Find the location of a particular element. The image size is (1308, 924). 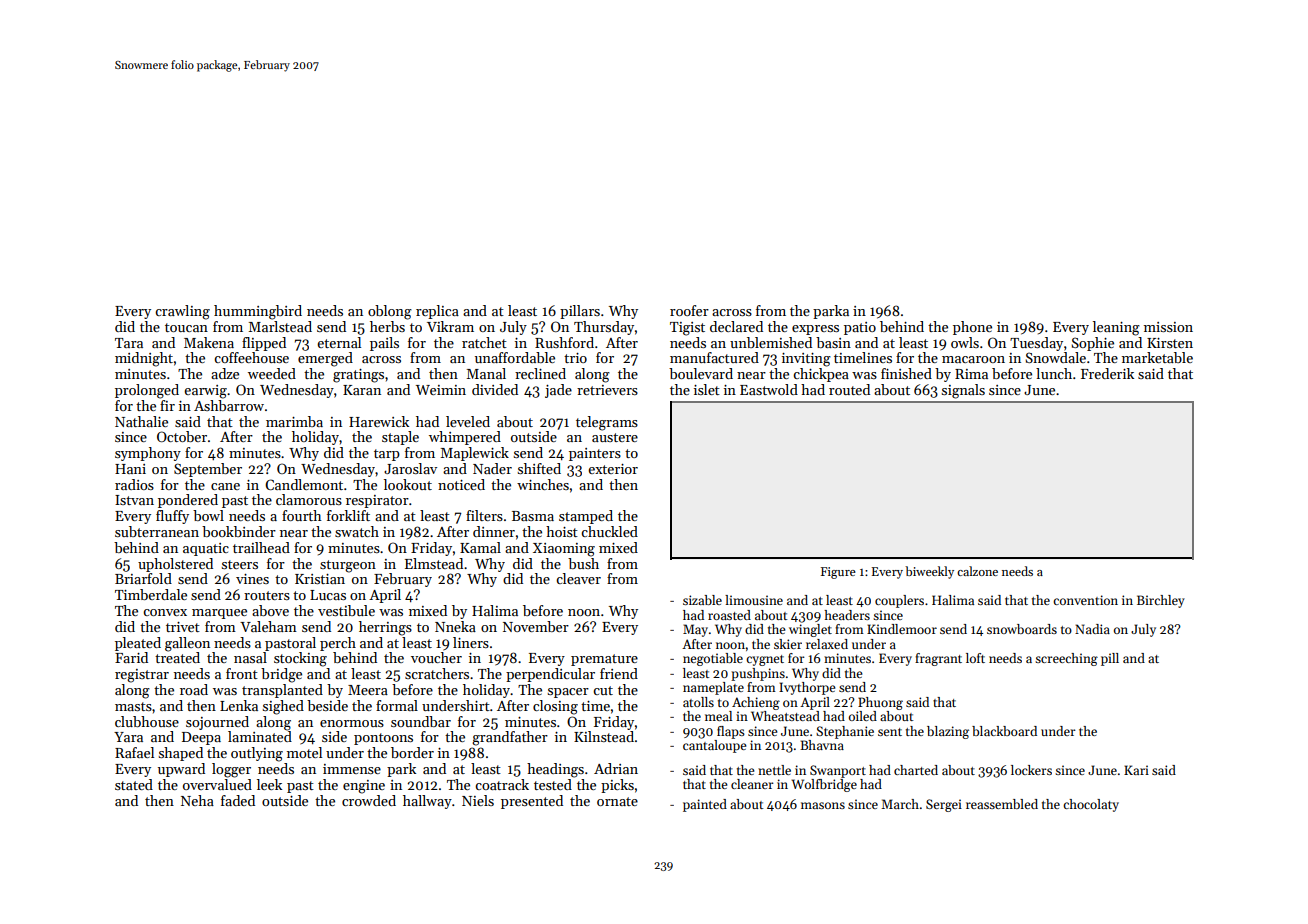

negotiable is located at coordinates (713, 659).
